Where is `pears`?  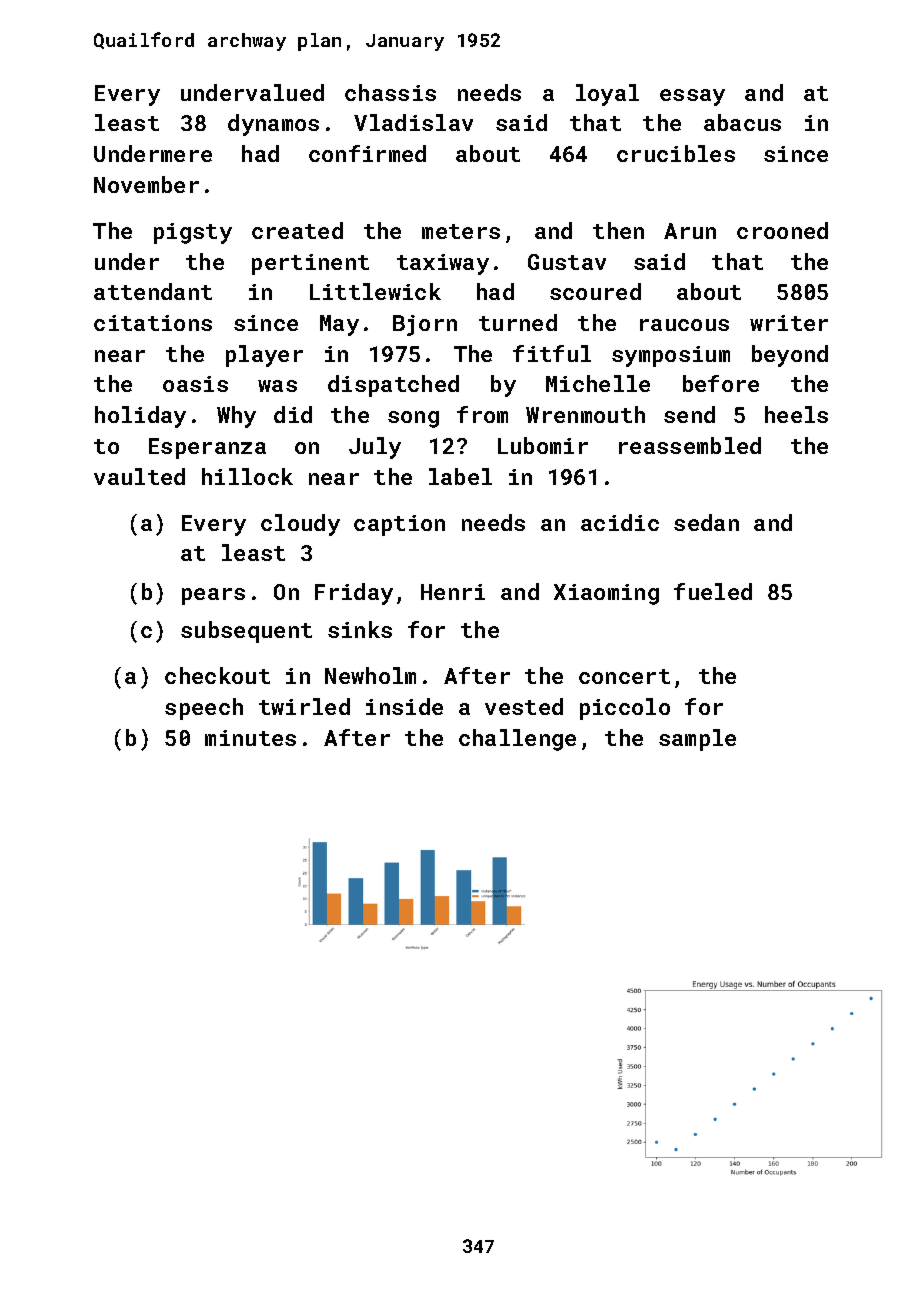 pears is located at coordinates (213, 596).
